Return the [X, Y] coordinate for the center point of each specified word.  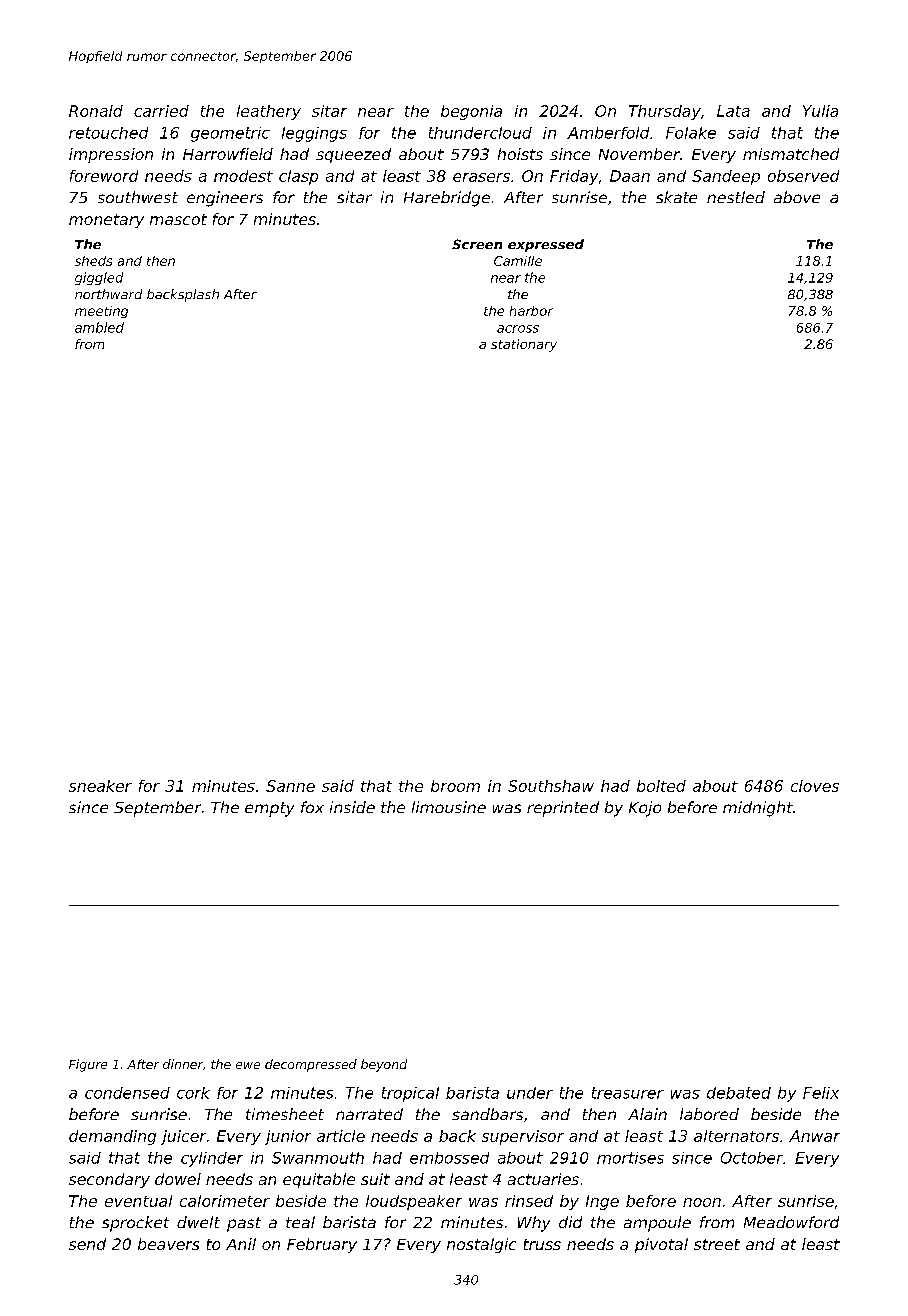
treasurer [628, 1093]
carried [161, 111]
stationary [524, 345]
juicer [183, 1137]
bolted [661, 786]
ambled [99, 327]
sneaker [100, 786]
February [322, 1245]
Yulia [820, 111]
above [797, 197]
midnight [758, 809]
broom [455, 786]
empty [269, 809]
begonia [471, 112]
